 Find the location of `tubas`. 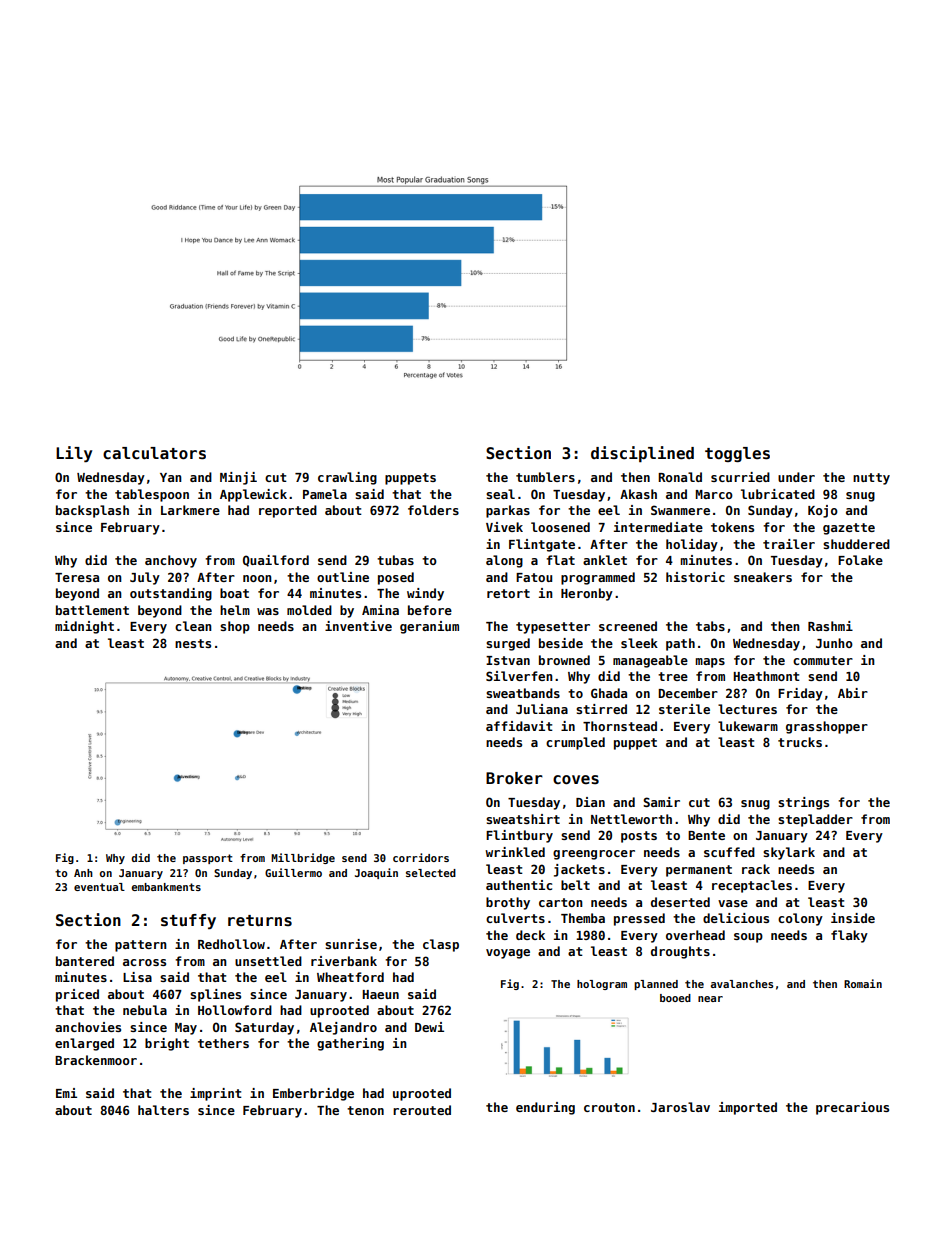

tubas is located at coordinates (395, 560).
